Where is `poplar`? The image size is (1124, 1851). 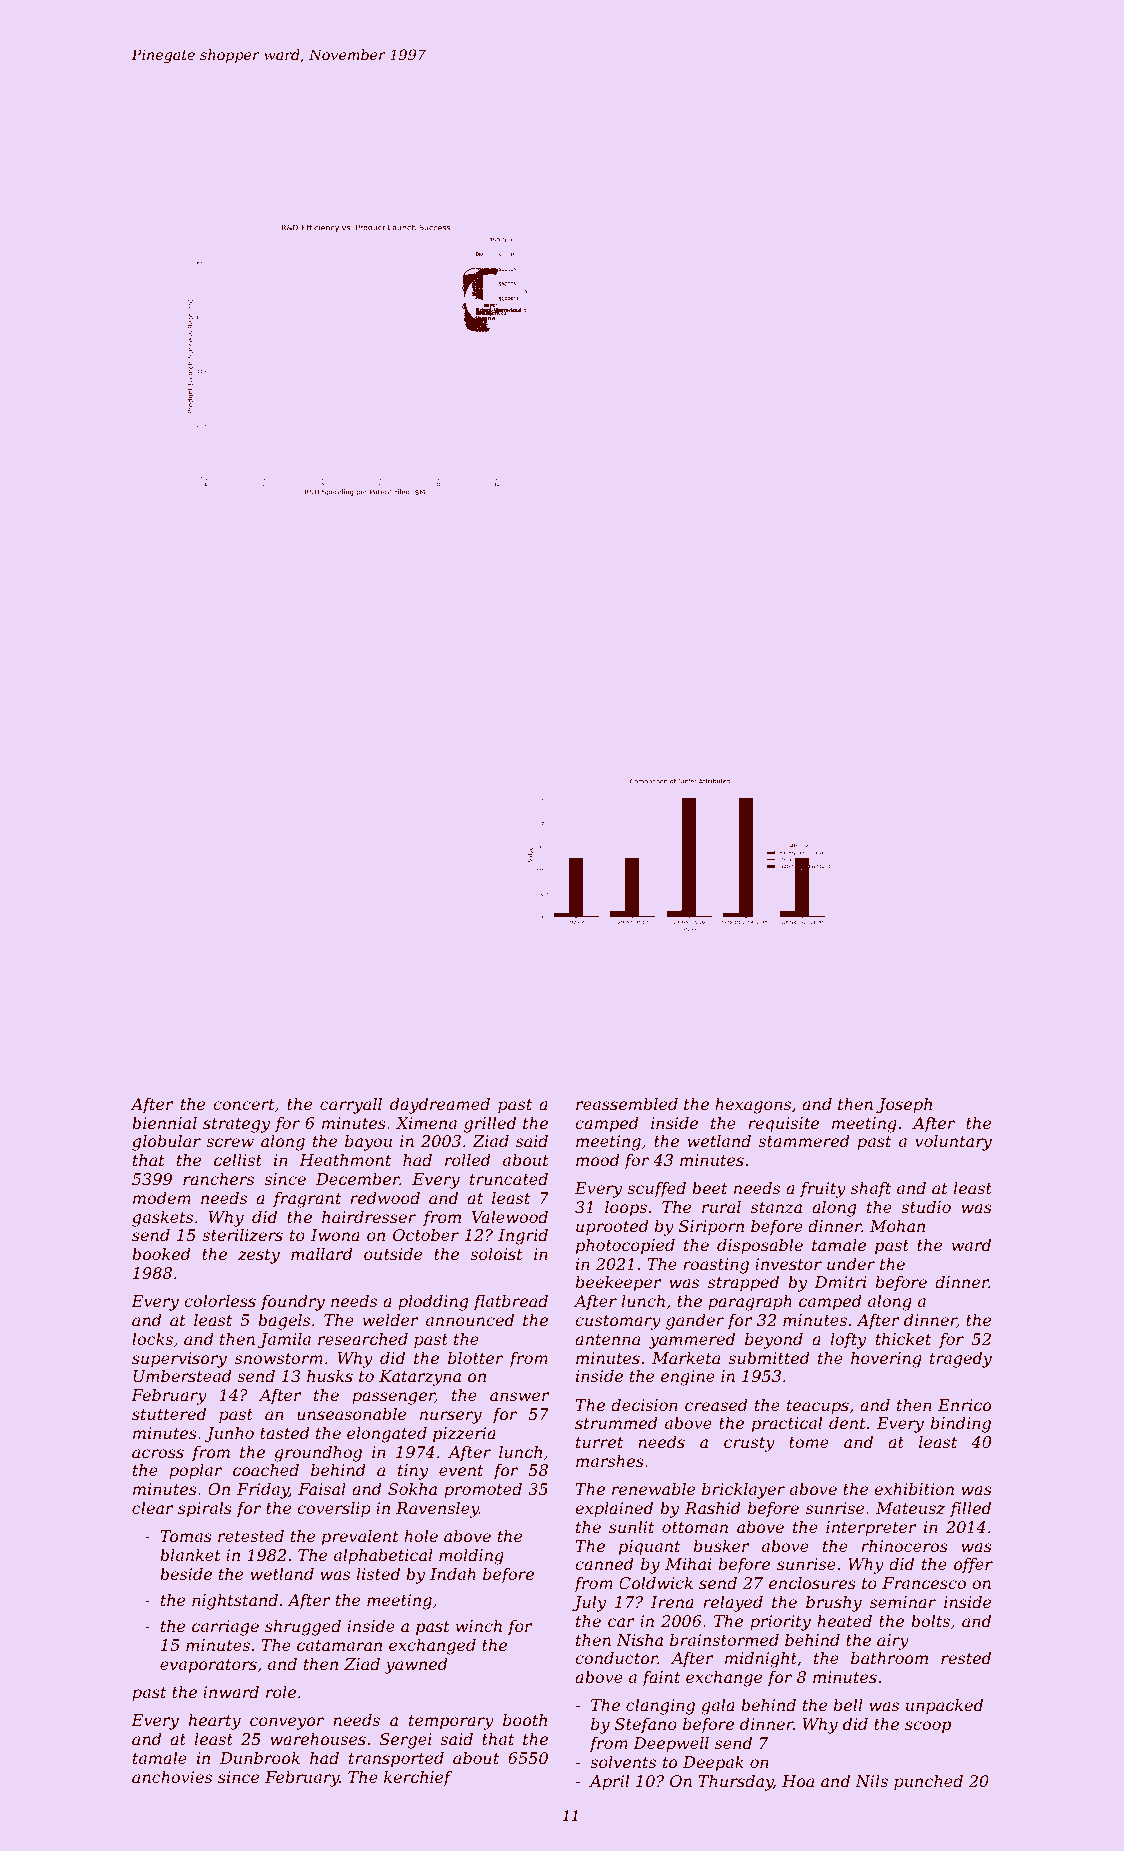 poplar is located at coordinates (195, 1472).
